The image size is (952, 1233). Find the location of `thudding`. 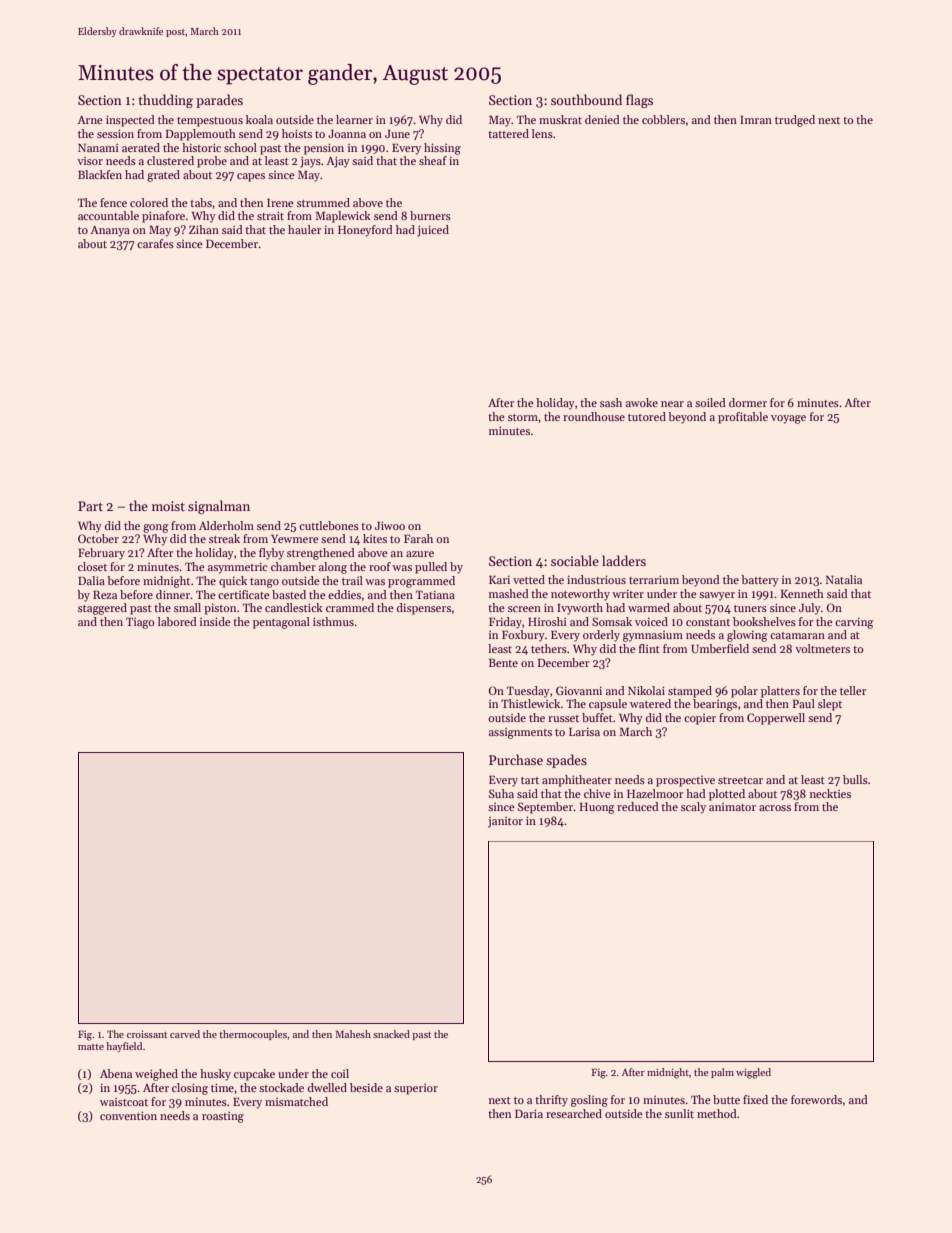

thudding is located at coordinates (165, 101).
